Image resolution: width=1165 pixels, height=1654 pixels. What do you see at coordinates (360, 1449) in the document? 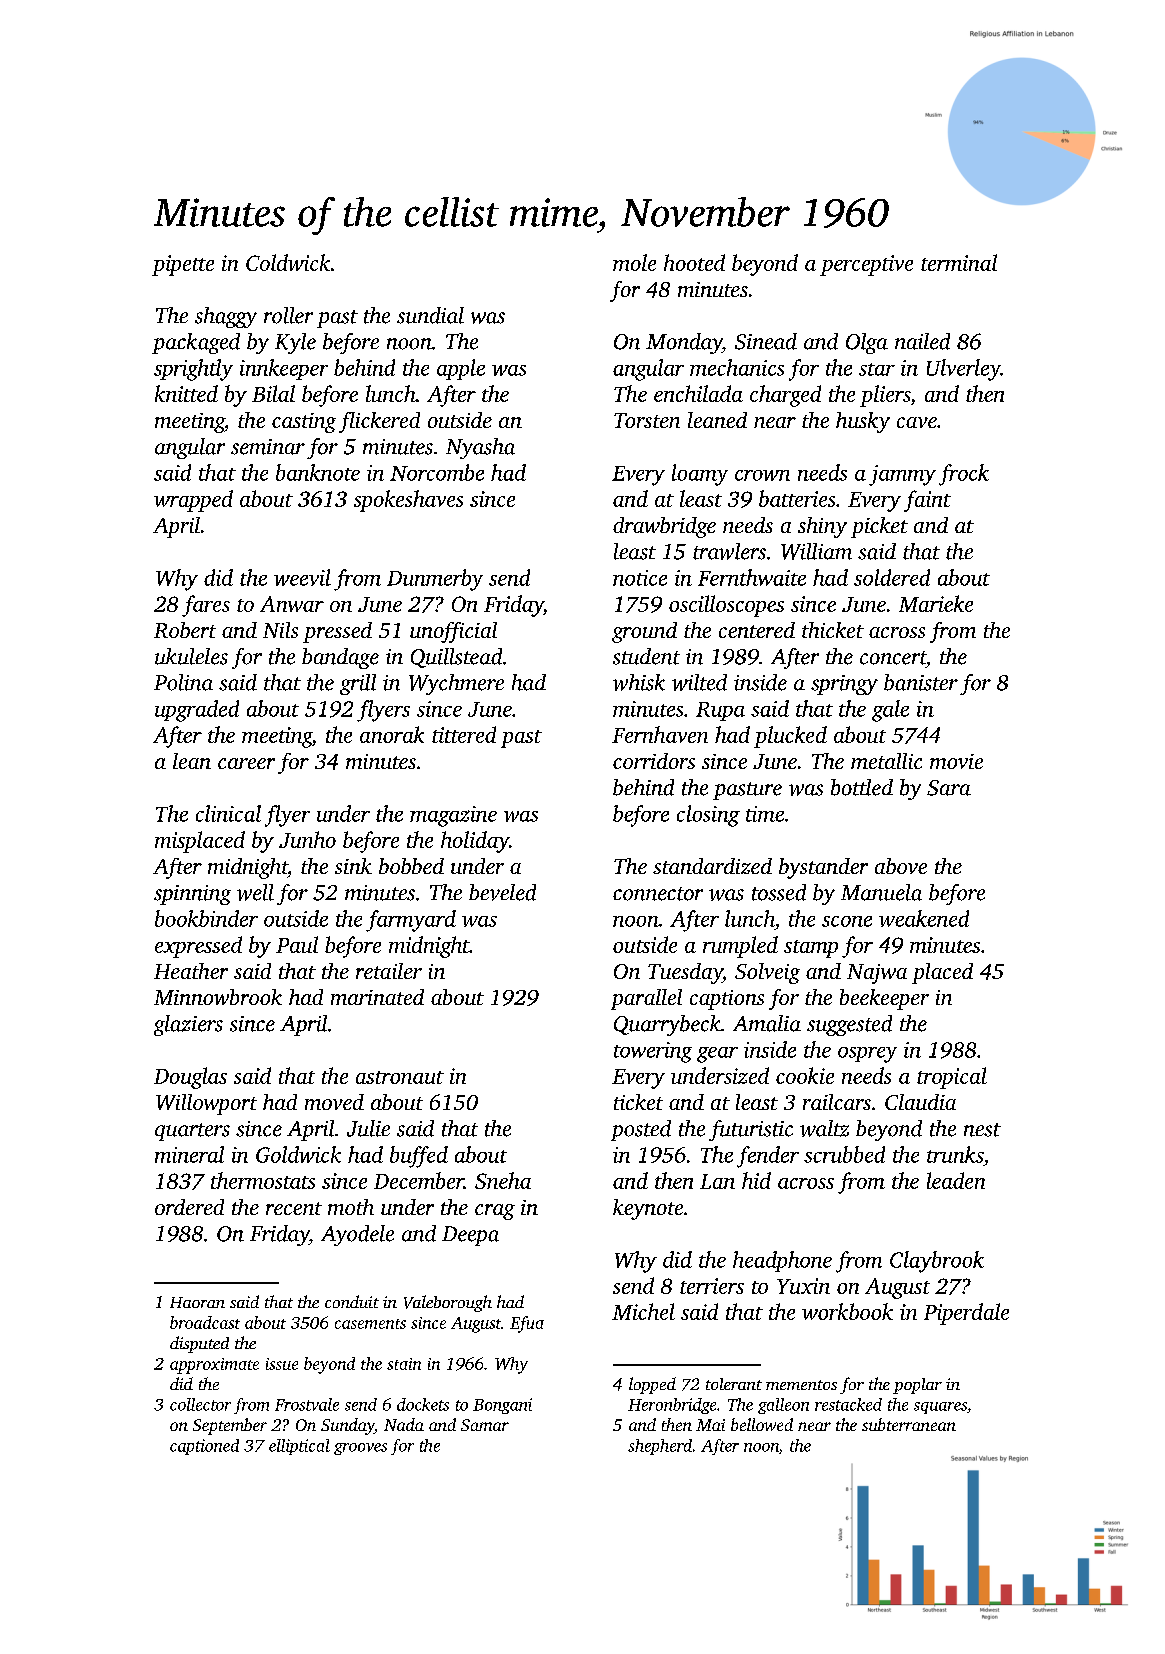
I see `grooves` at bounding box center [360, 1449].
